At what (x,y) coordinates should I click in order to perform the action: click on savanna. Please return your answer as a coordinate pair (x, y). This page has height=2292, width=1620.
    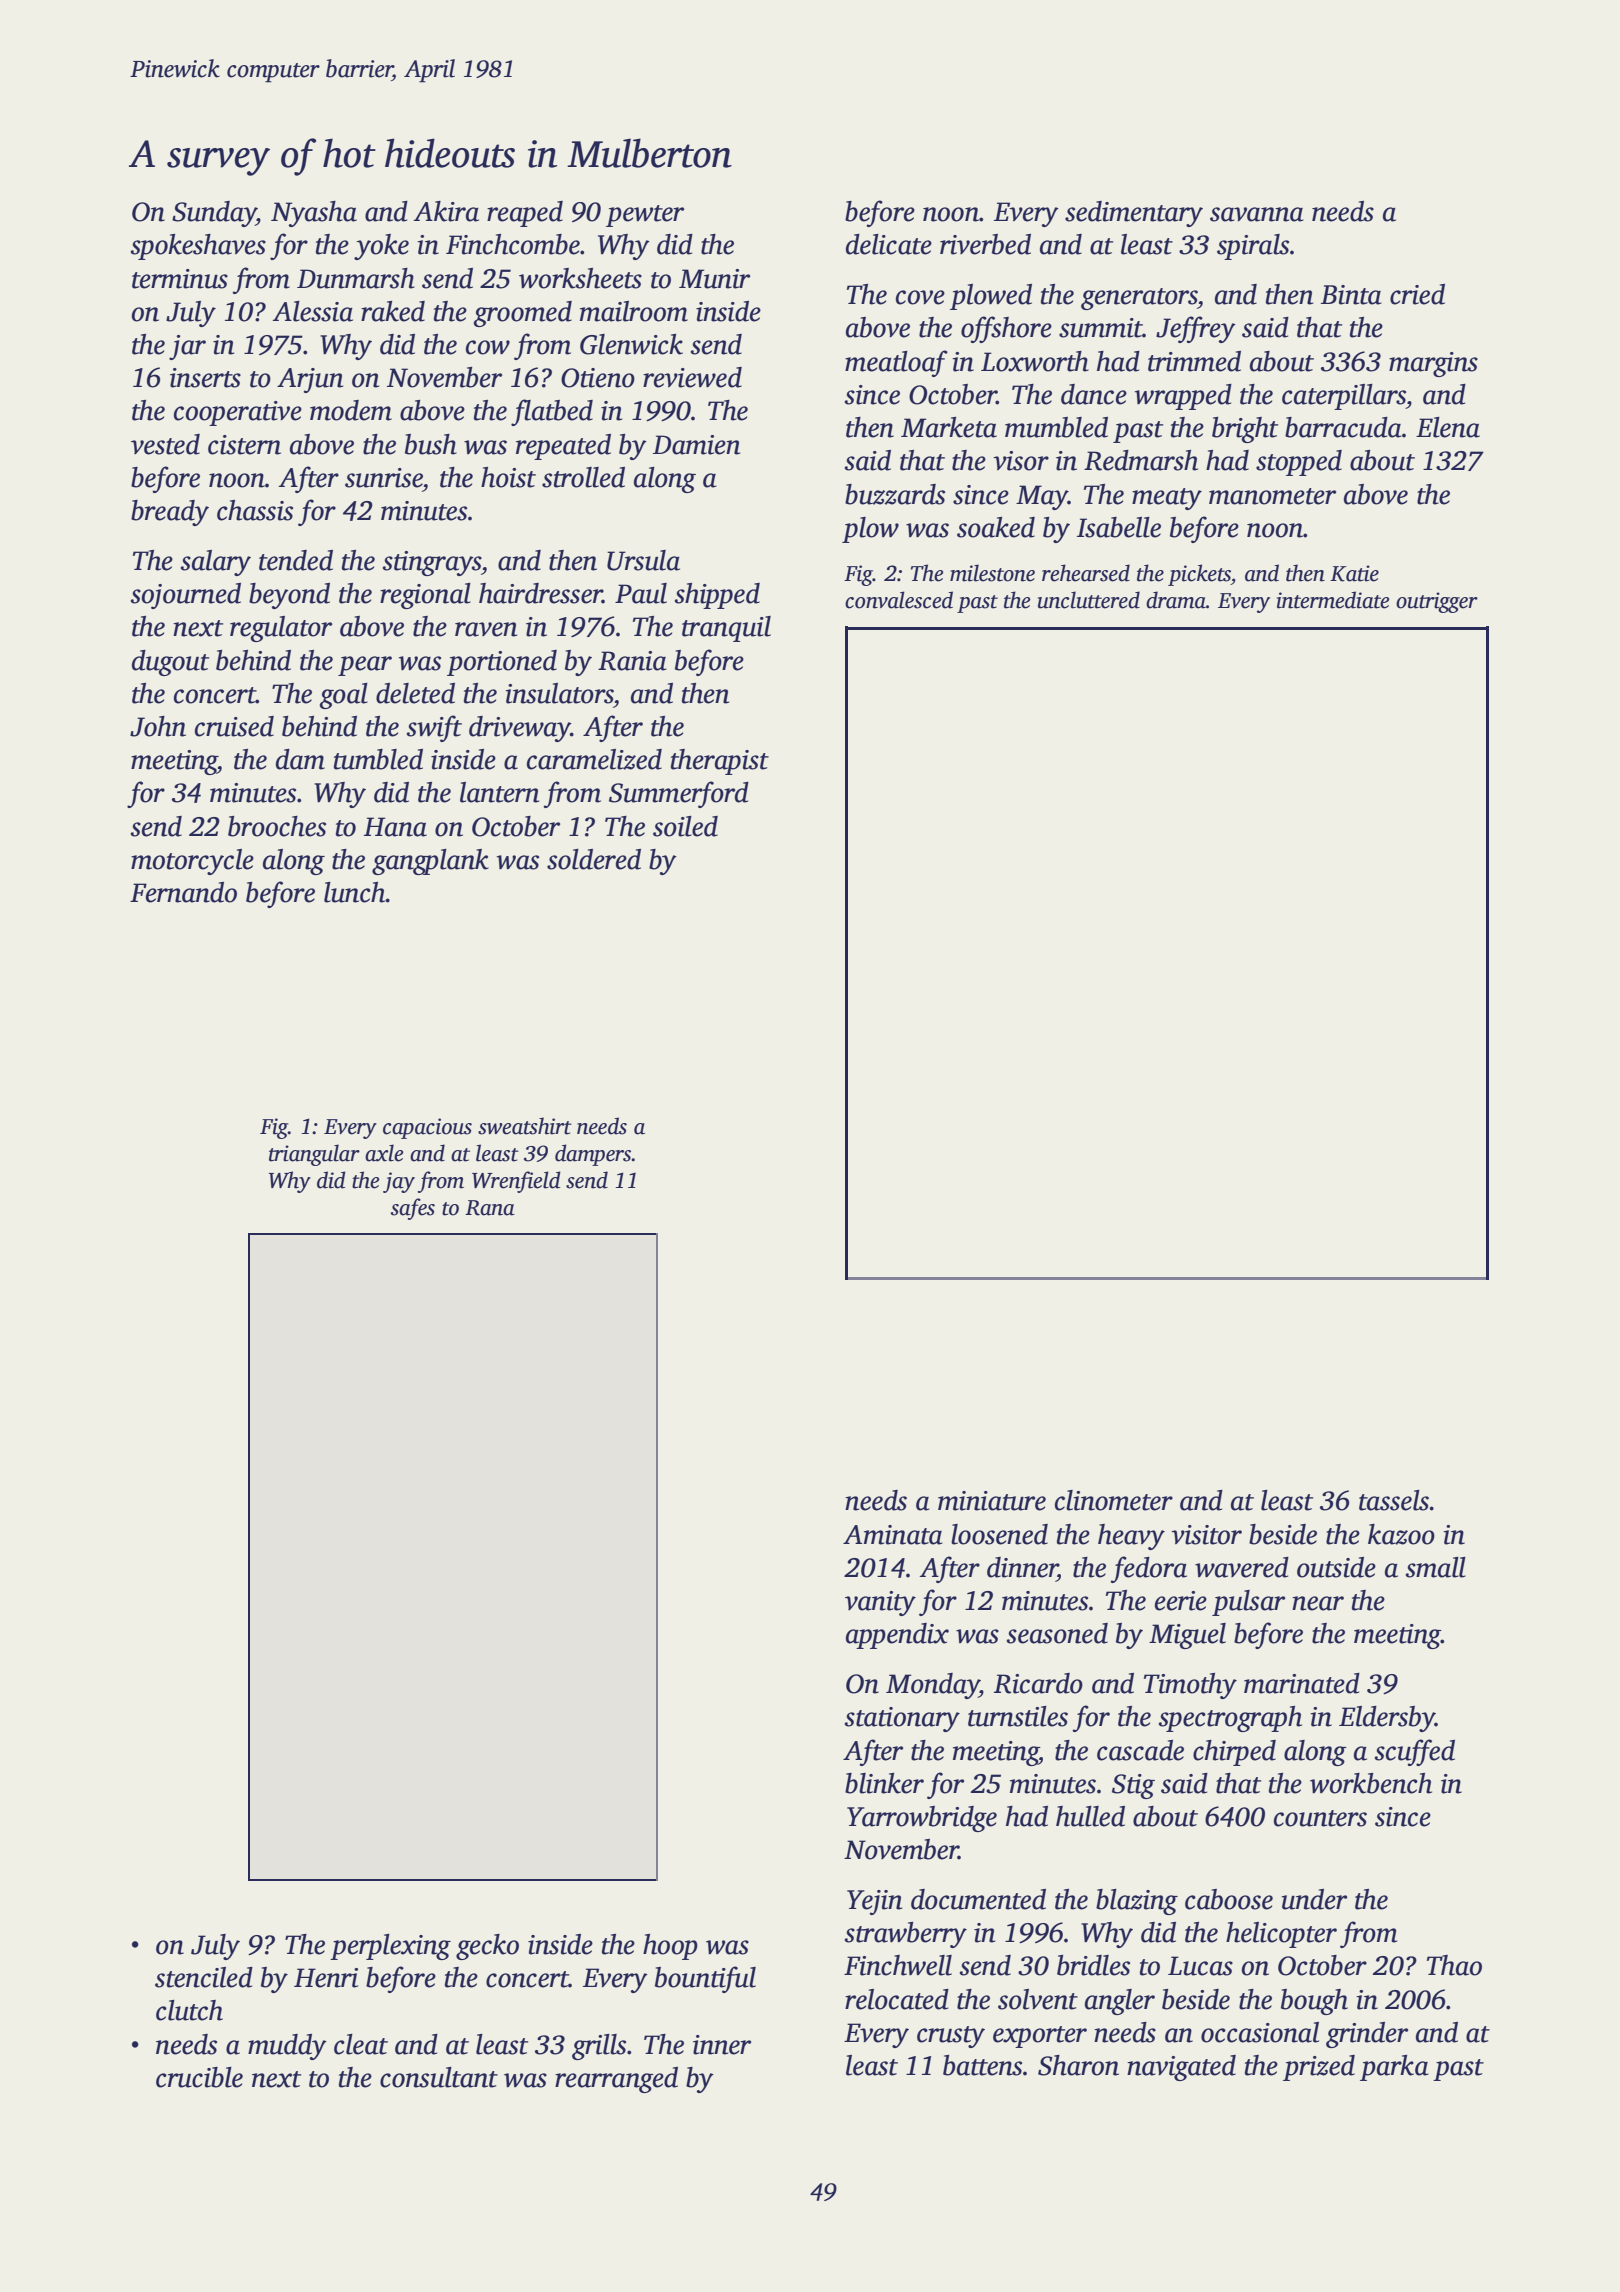
    Looking at the image, I should click on (1257, 214).
